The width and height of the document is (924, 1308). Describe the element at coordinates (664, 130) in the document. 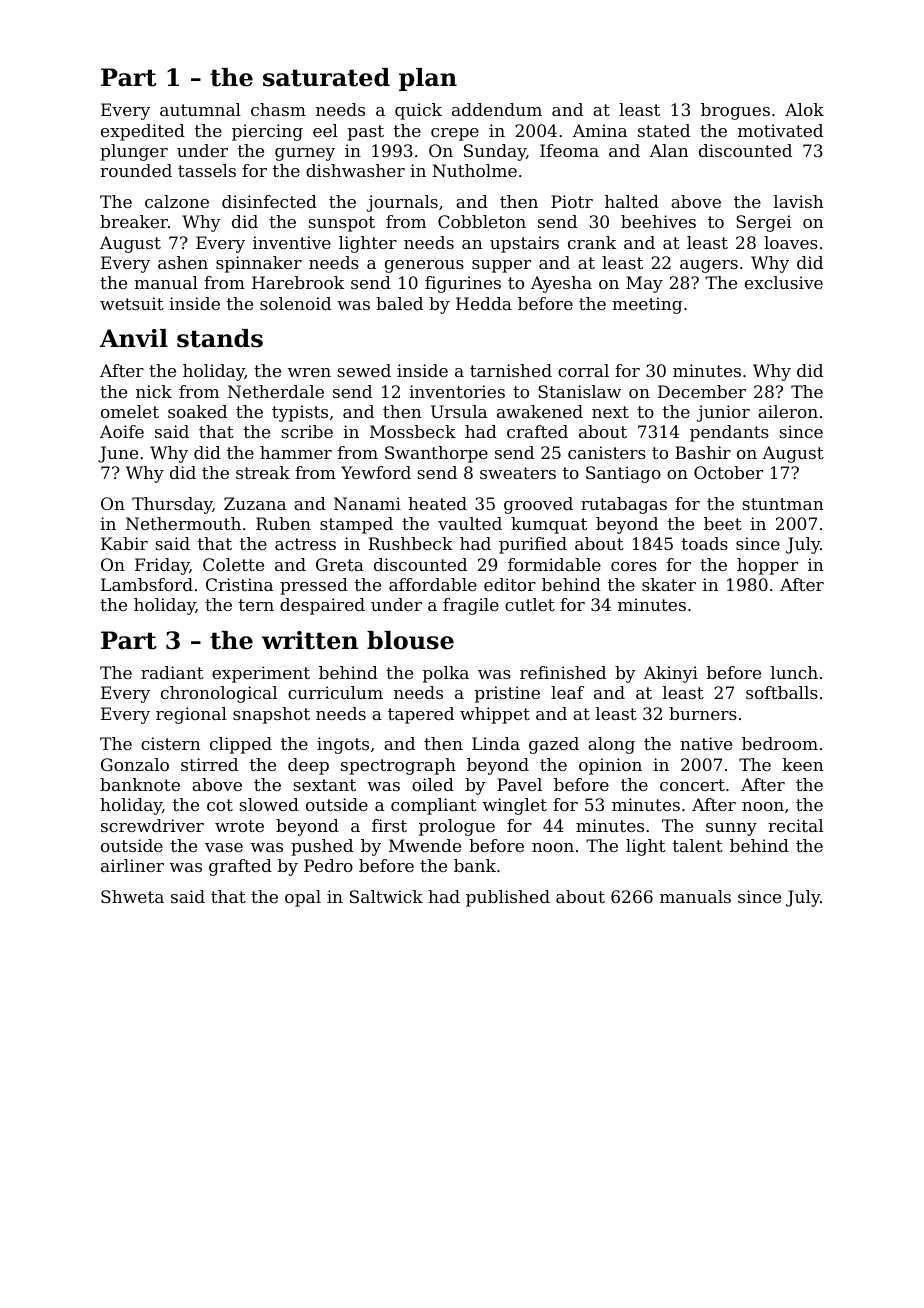

I see `stated` at that location.
